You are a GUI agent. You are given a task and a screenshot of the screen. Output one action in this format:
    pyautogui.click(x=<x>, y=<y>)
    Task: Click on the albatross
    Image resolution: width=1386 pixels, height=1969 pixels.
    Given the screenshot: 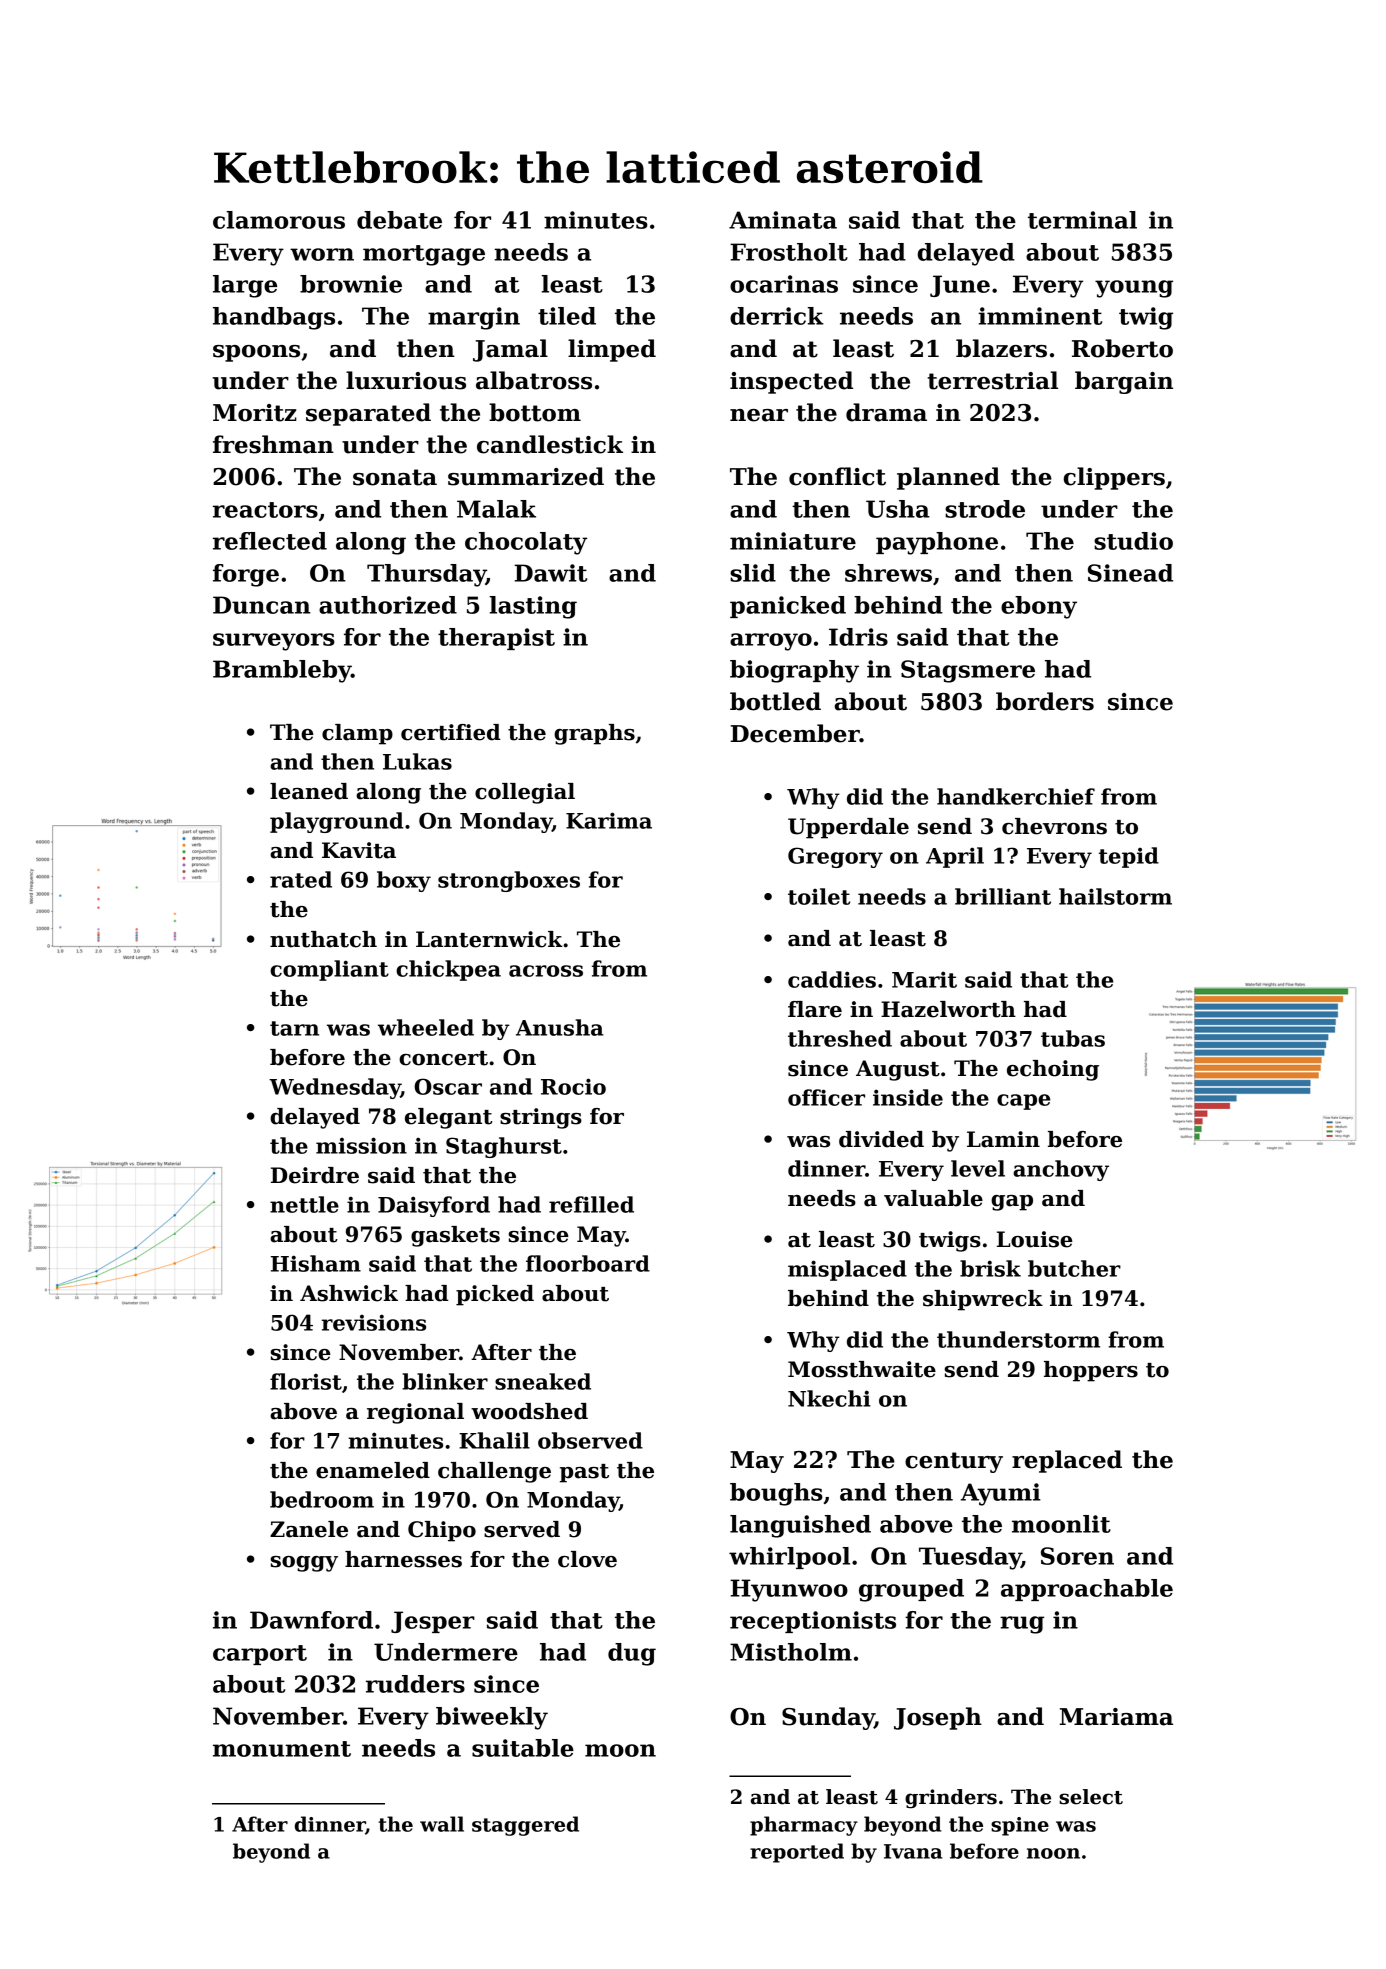 What is the action you would take?
    pyautogui.click(x=534, y=380)
